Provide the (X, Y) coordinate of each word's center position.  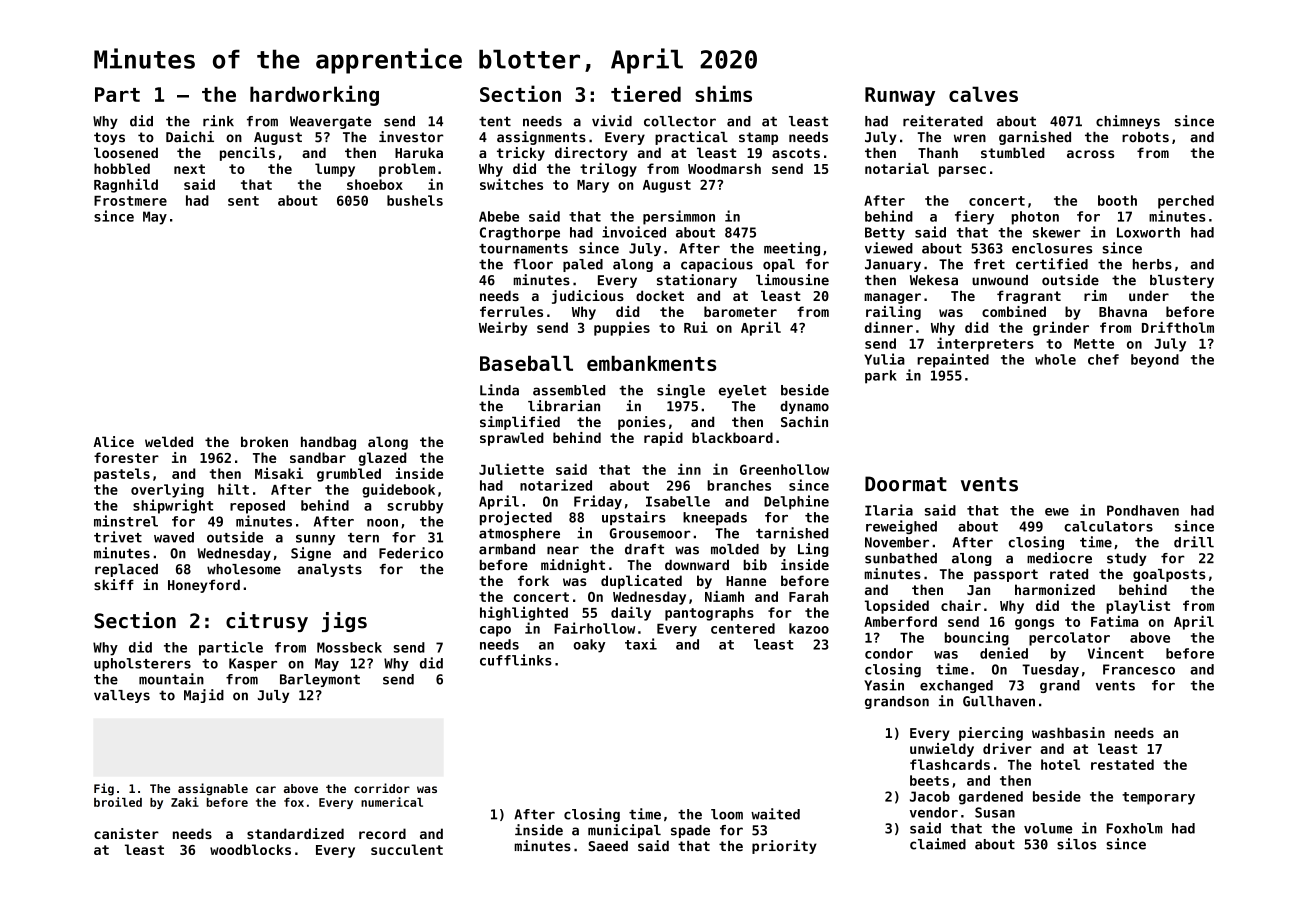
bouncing (977, 638)
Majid (204, 696)
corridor (382, 788)
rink (218, 120)
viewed (889, 248)
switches (511, 184)
